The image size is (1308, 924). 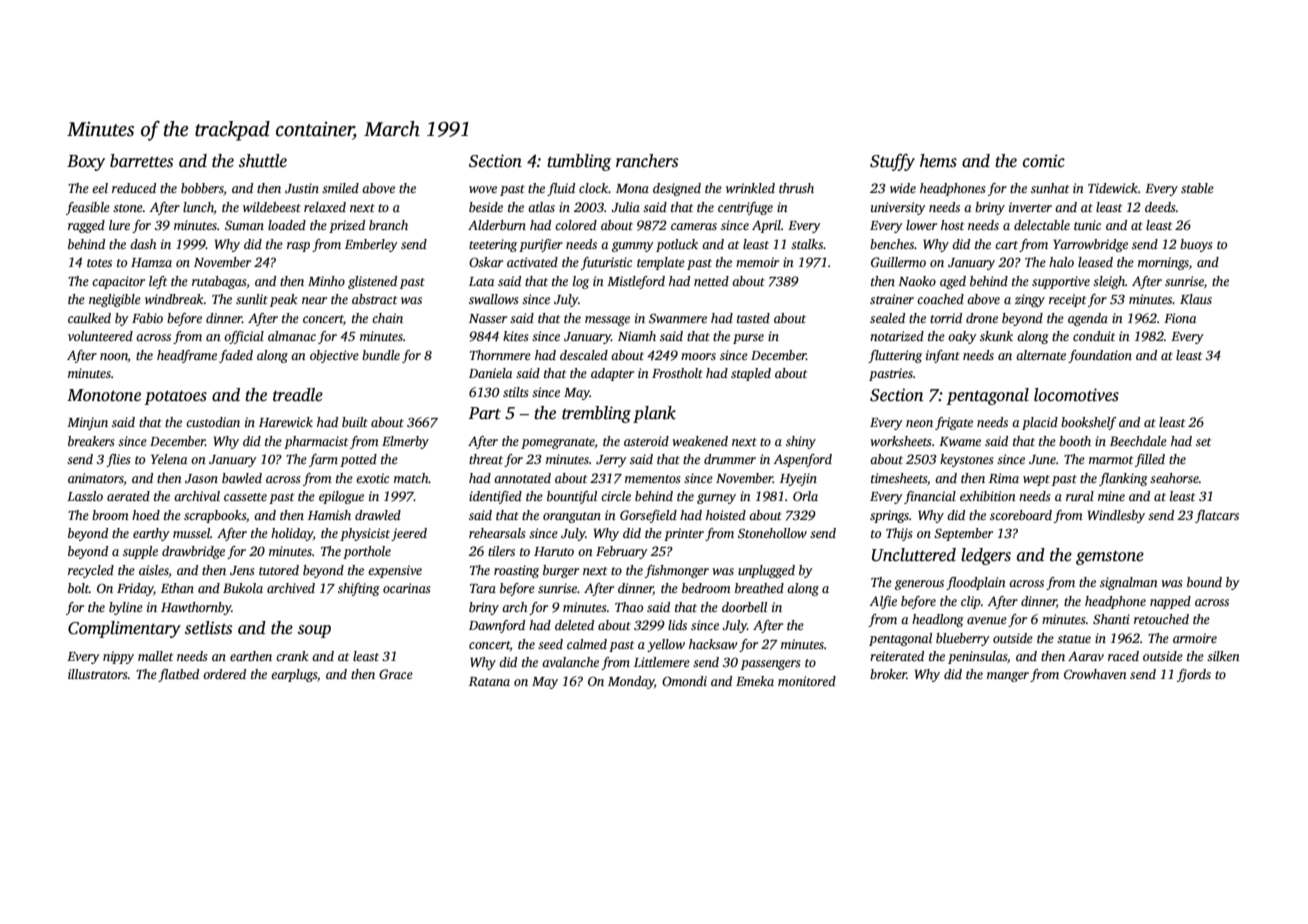 What do you see at coordinates (1044, 161) in the screenshot?
I see `comic` at bounding box center [1044, 161].
